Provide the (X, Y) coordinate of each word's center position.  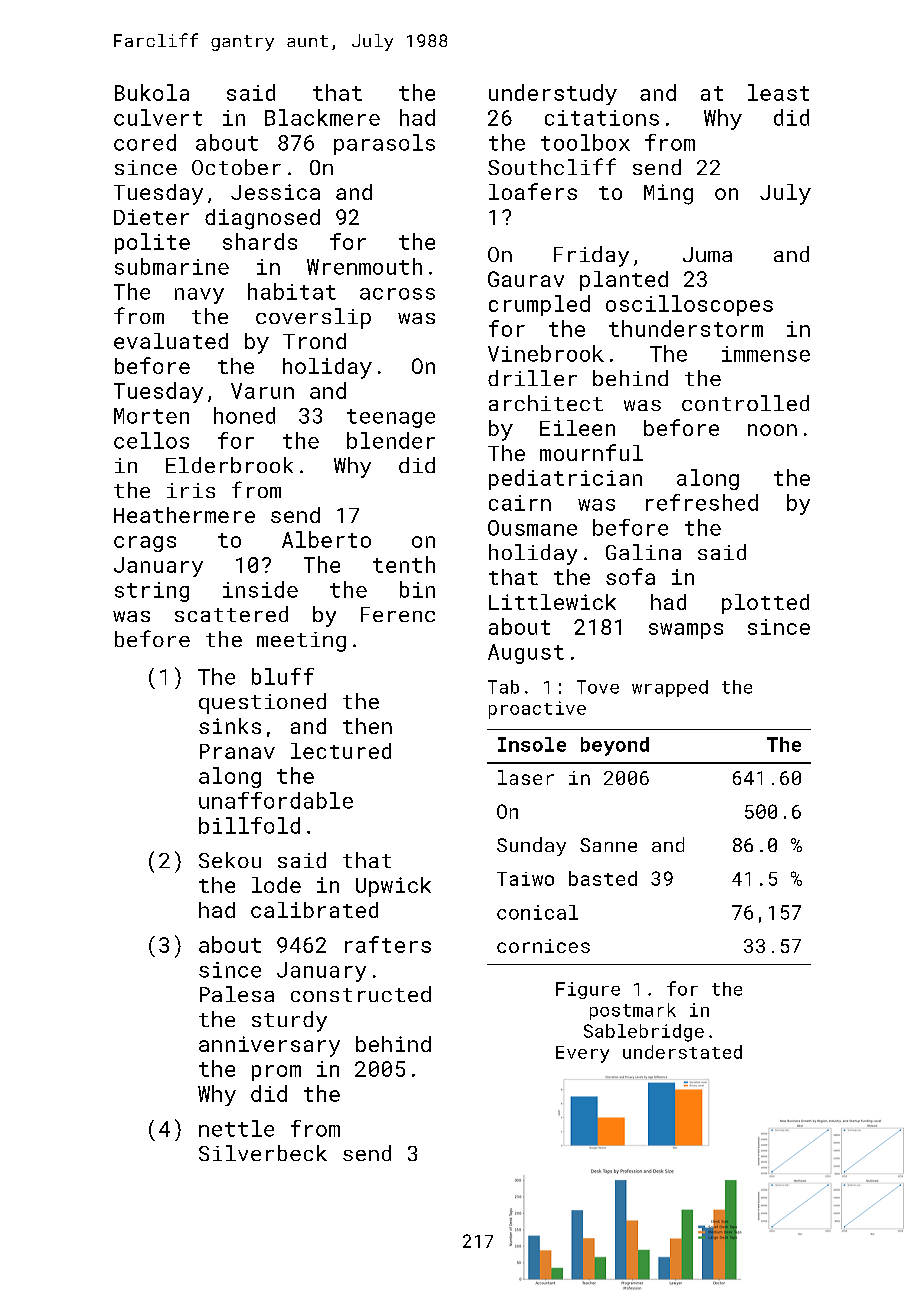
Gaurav (526, 279)
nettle (236, 1128)
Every (582, 1054)
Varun (262, 391)
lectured (341, 751)
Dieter (151, 217)
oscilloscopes (689, 305)
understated (682, 1052)
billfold (249, 825)
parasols (384, 144)
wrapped (670, 688)
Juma (707, 254)
